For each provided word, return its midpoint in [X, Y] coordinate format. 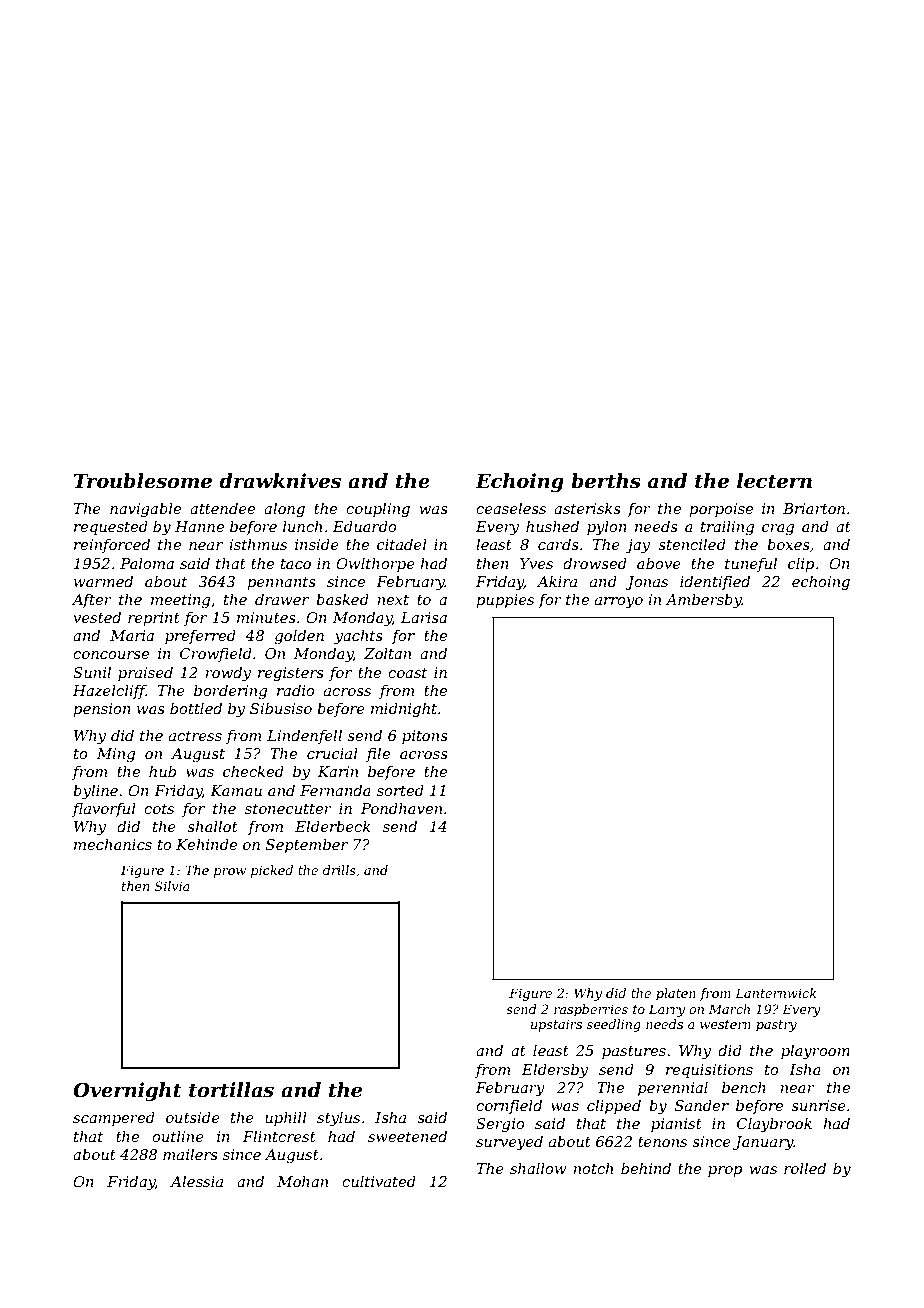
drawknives [280, 481]
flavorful [104, 809]
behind [646, 1168]
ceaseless [511, 508]
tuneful [751, 564]
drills [339, 870]
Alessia [196, 1181]
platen [676, 994]
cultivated [379, 1181]
